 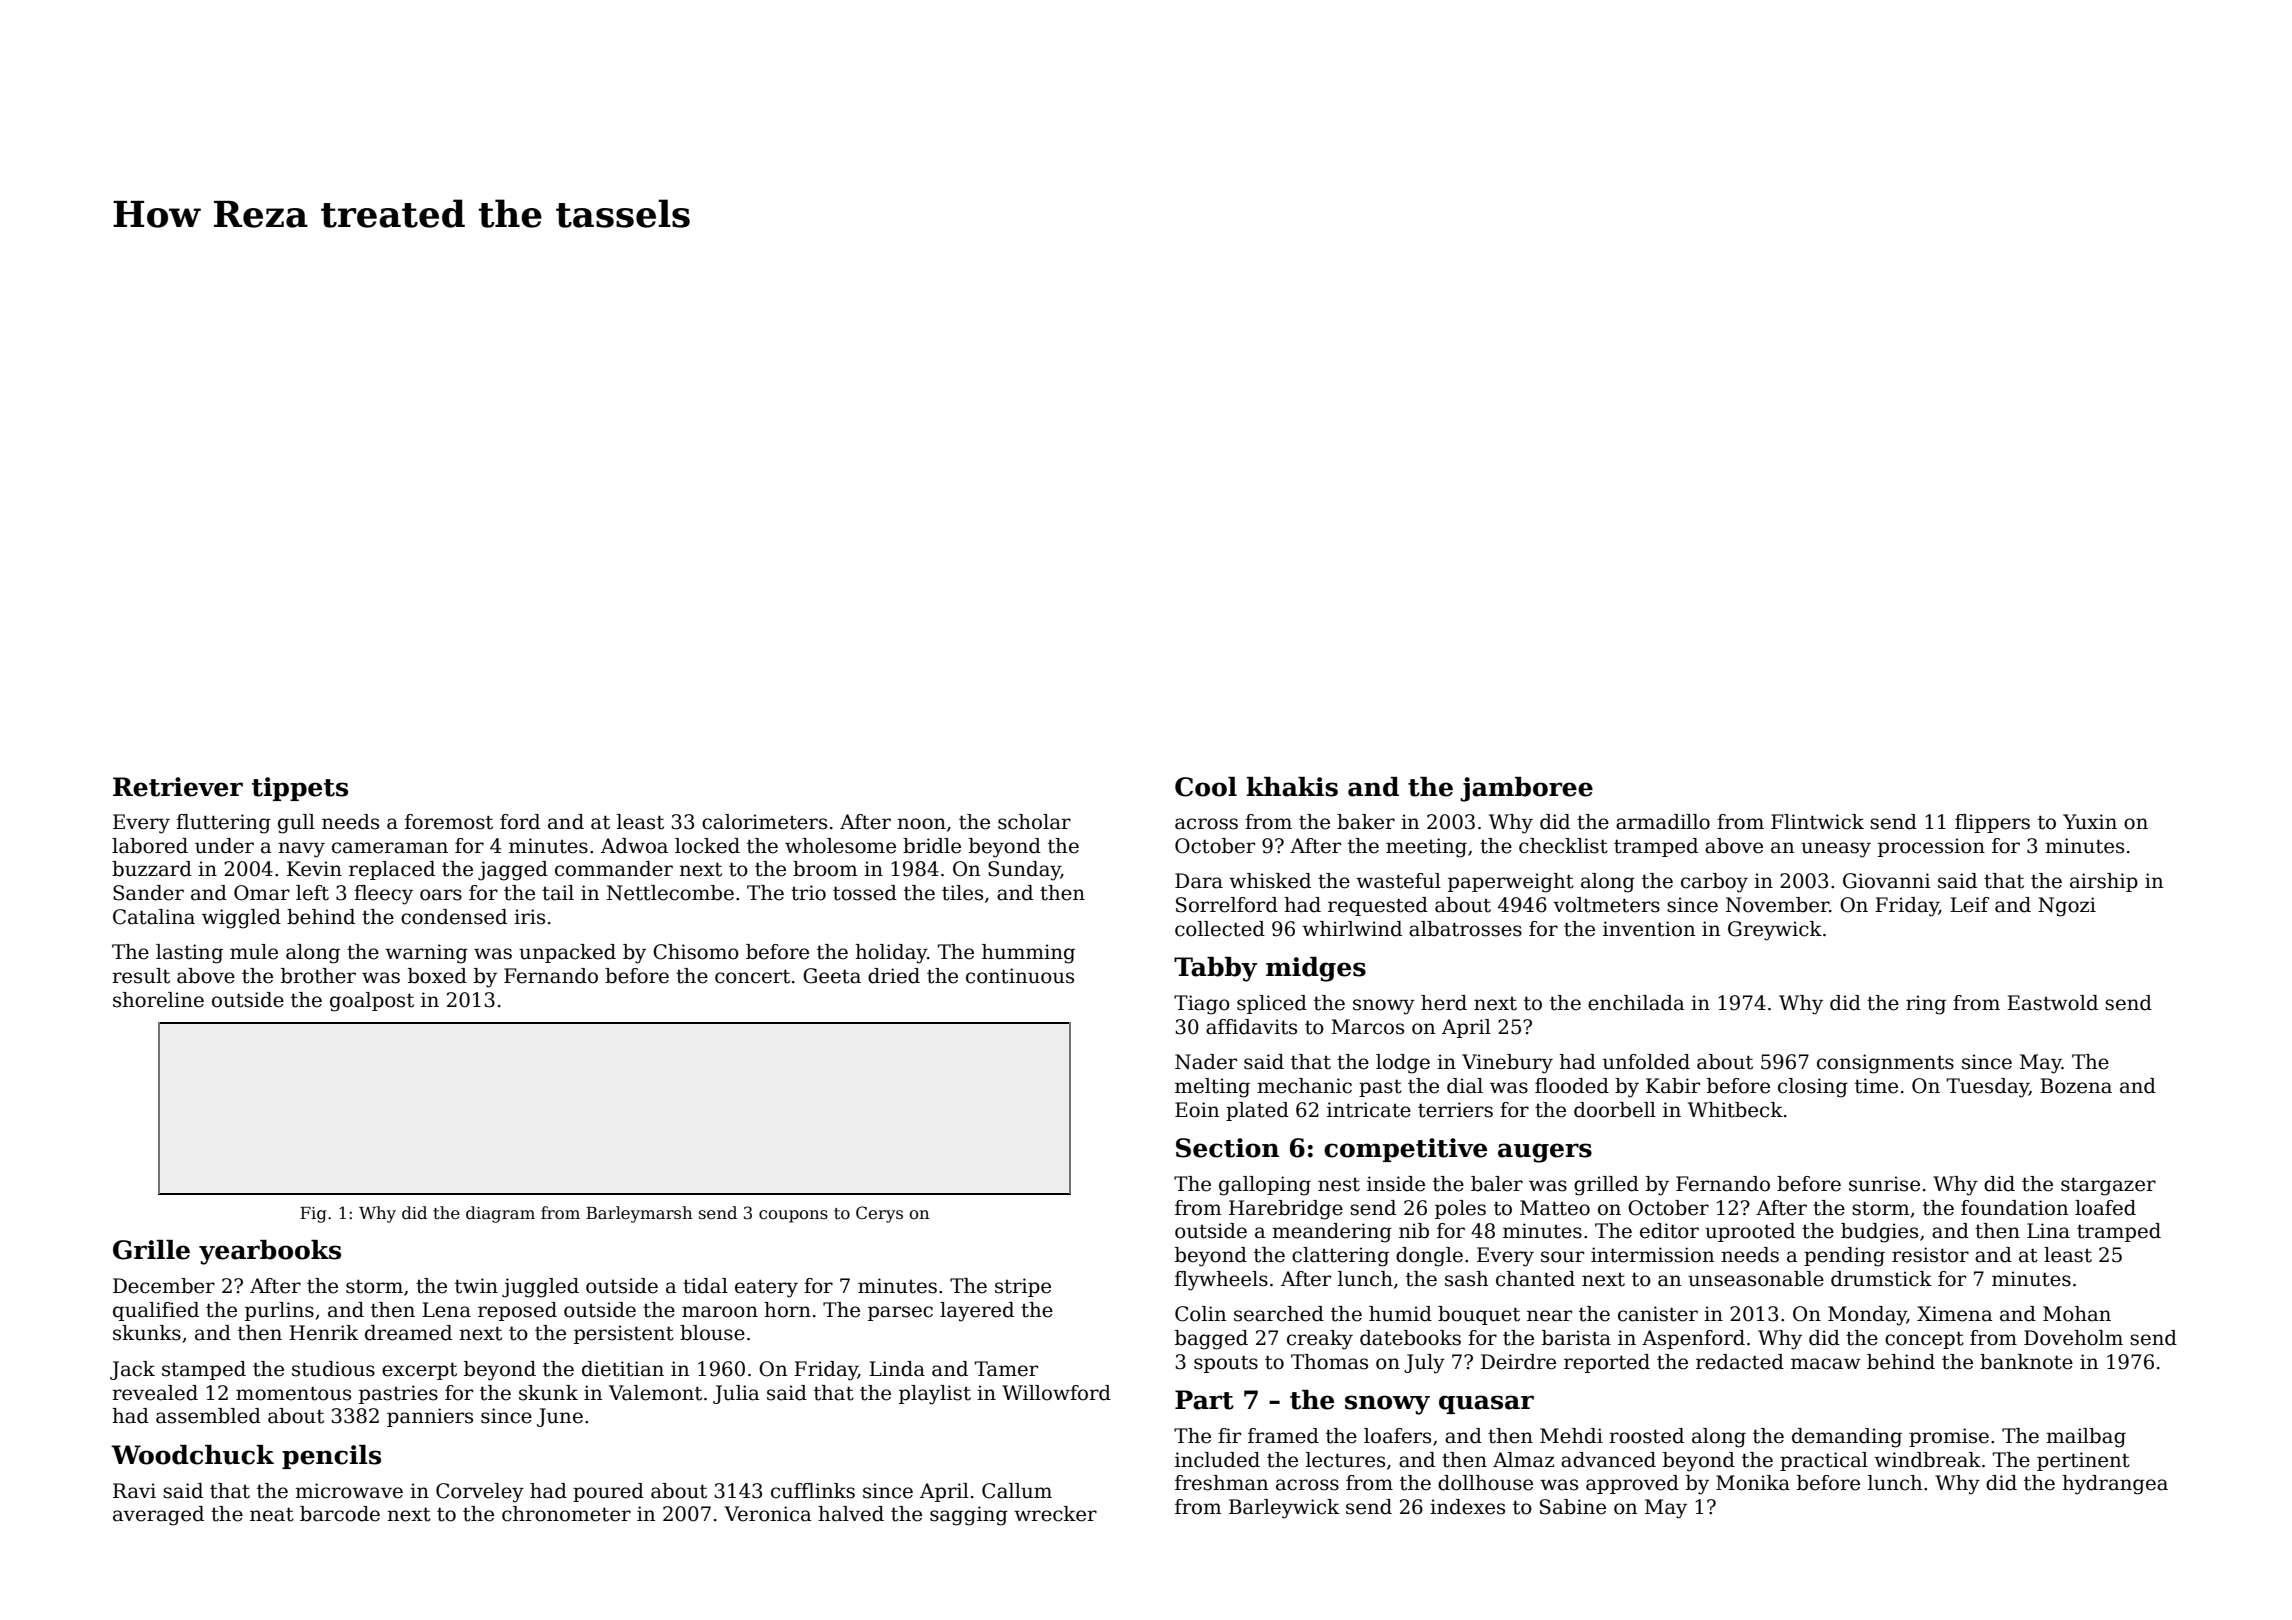 What do you see at coordinates (313, 1215) in the screenshot?
I see `Fig` at bounding box center [313, 1215].
